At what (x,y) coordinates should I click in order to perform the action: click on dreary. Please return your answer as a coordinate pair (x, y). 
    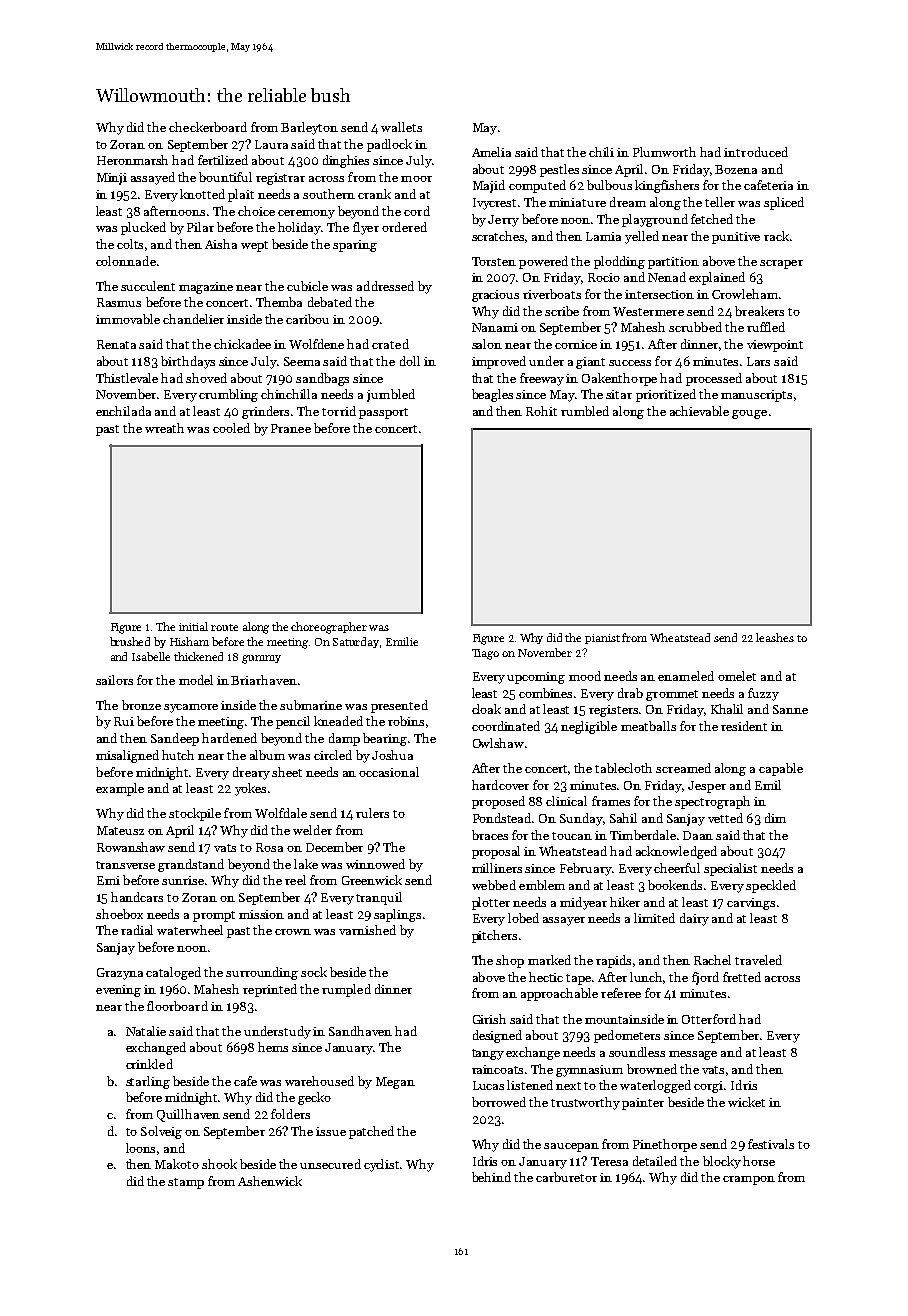
    Looking at the image, I should click on (251, 773).
